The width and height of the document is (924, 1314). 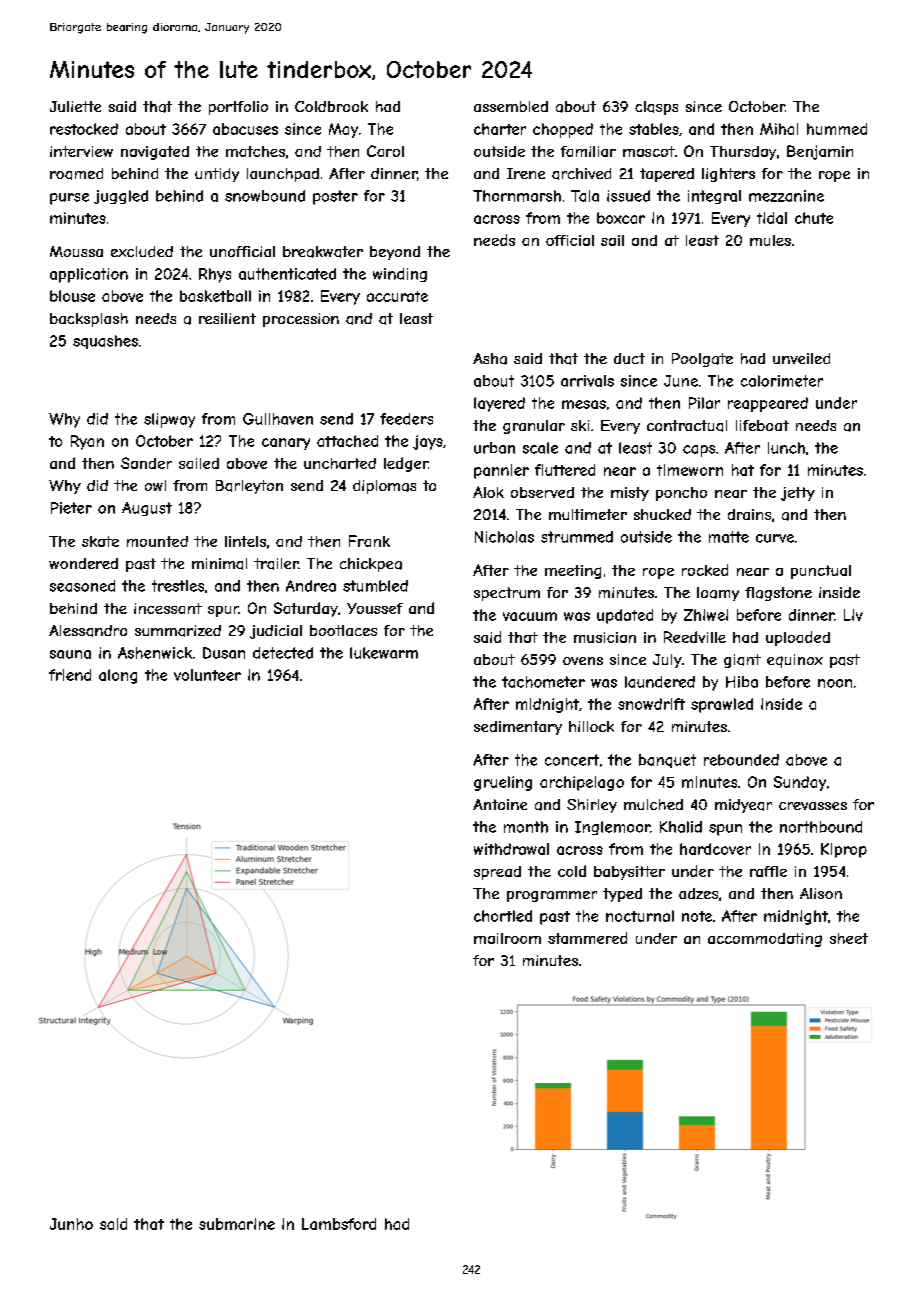 I want to click on sheet, so click(x=849, y=938).
